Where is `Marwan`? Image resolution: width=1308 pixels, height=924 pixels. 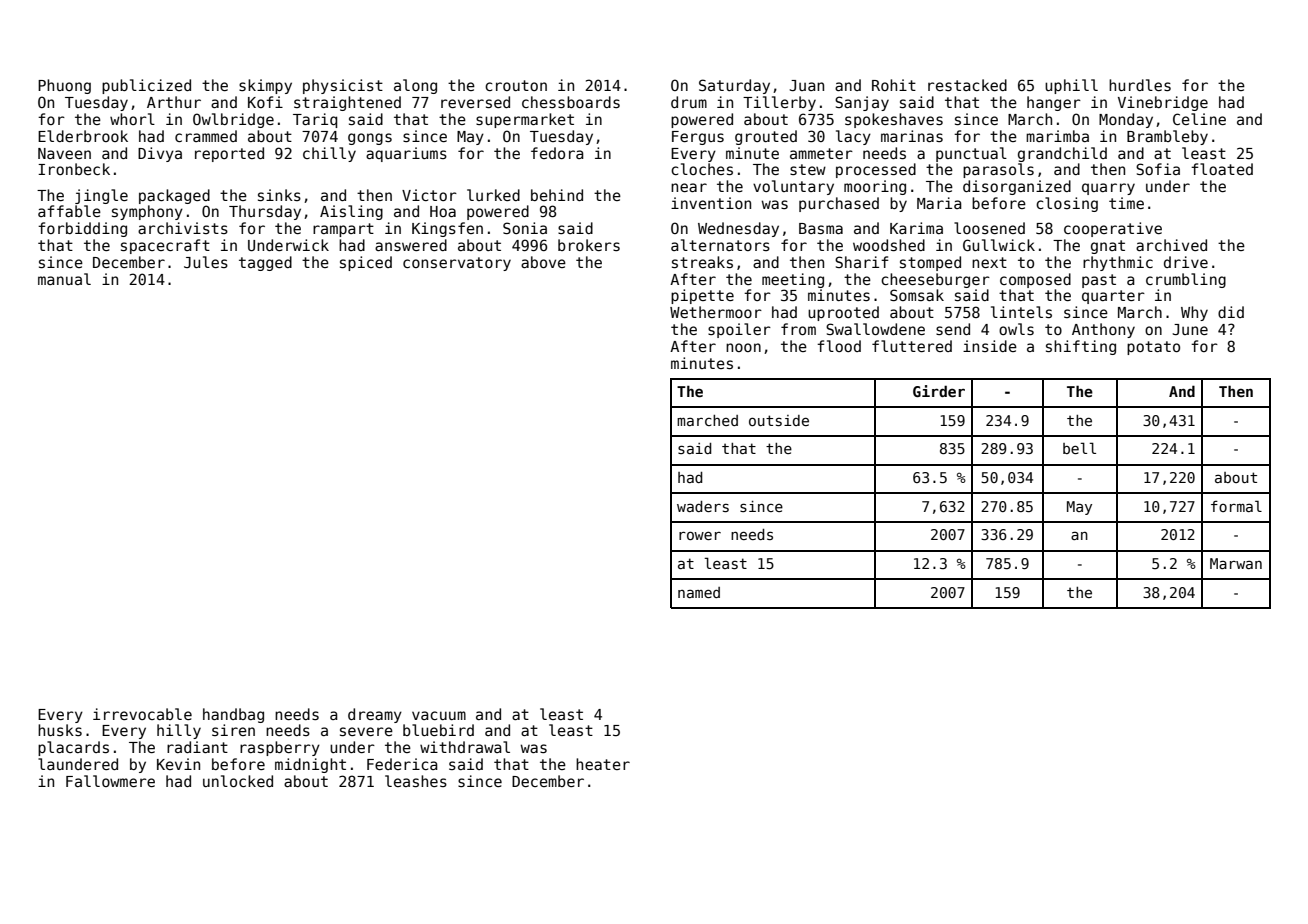
Marwan is located at coordinates (1236, 563).
